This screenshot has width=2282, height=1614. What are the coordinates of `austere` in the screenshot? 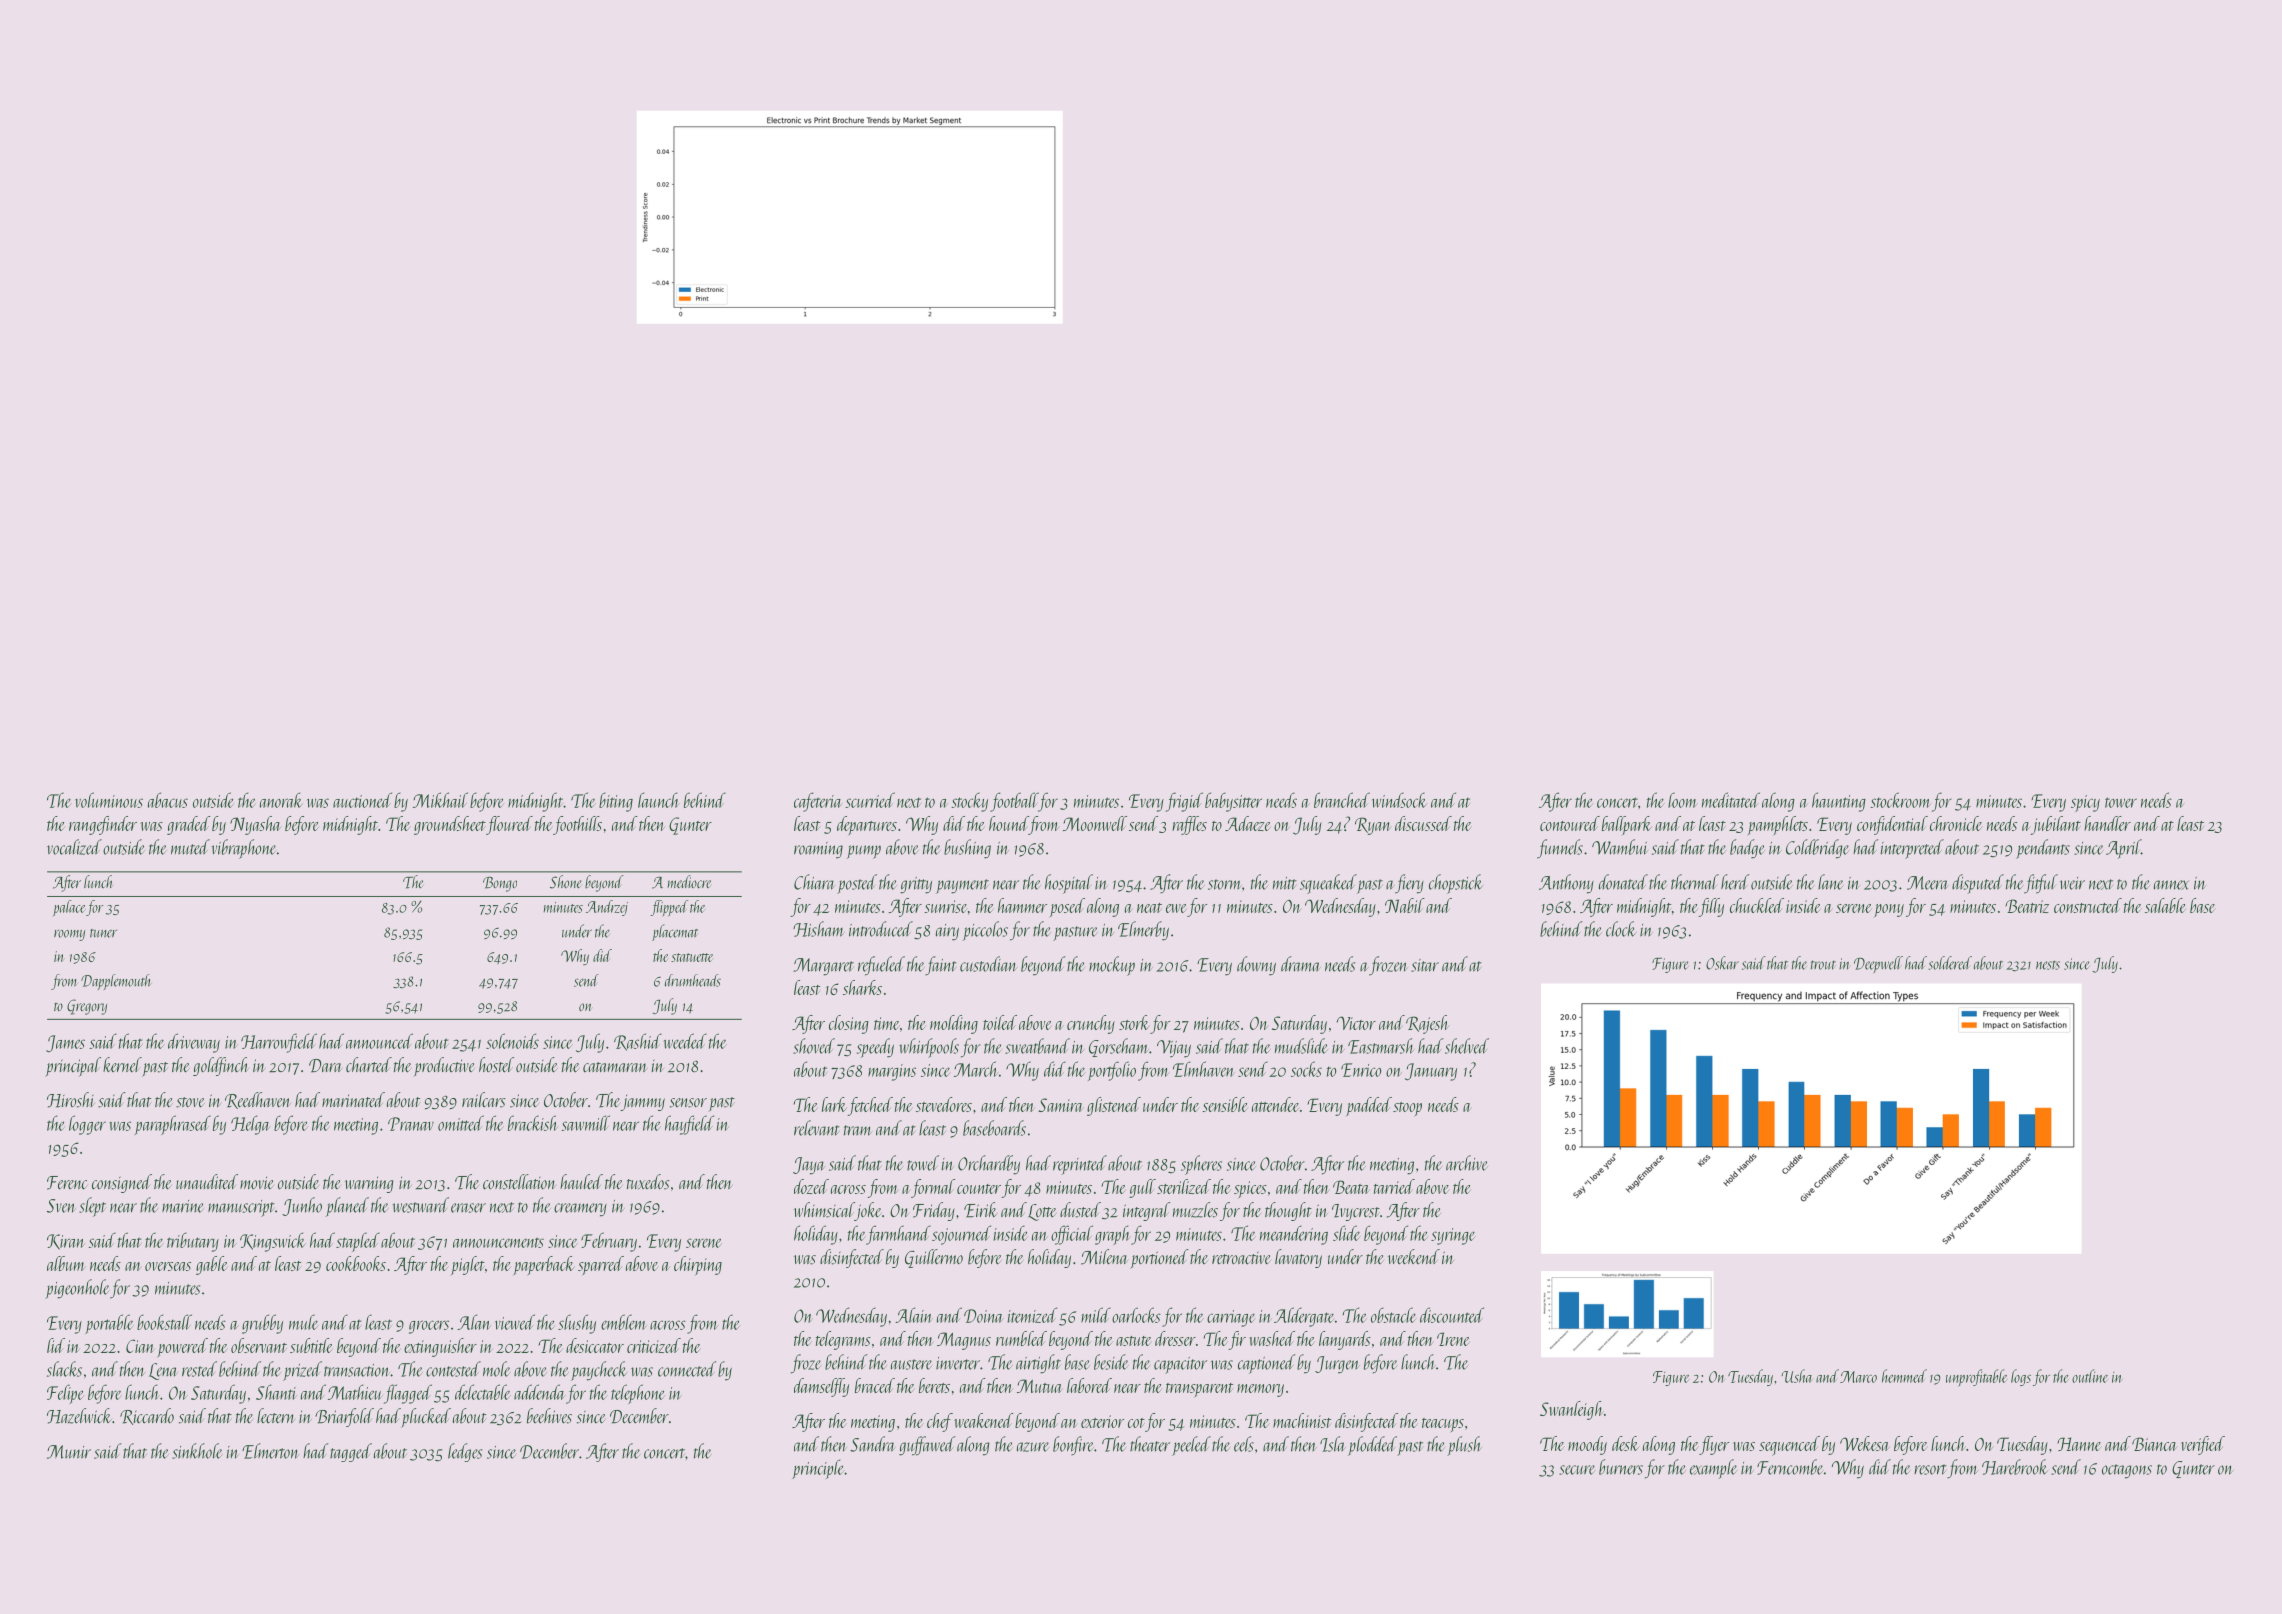 It's located at (911, 1364).
